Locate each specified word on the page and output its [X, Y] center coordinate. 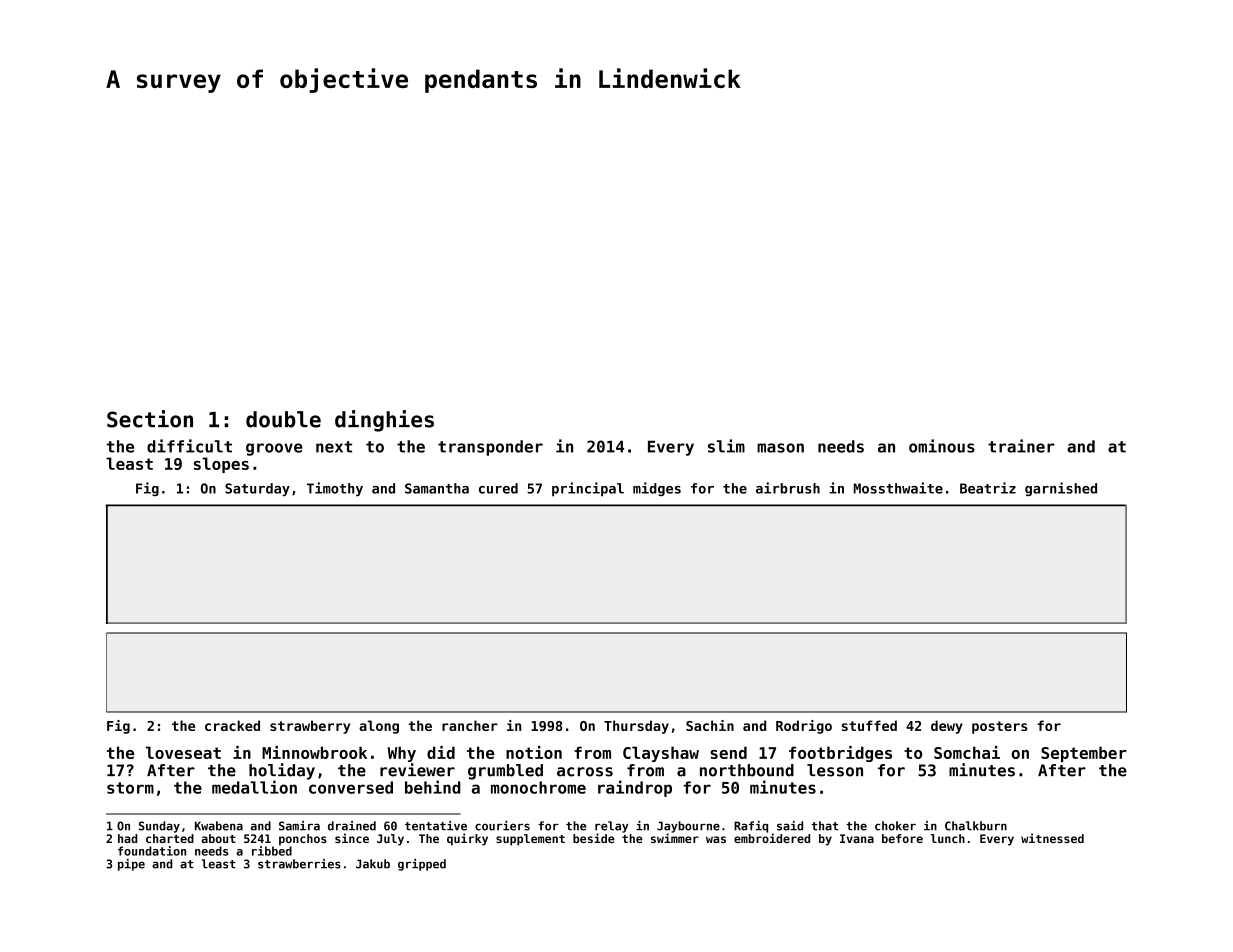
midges [657, 489]
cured [498, 488]
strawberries [299, 864]
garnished [1061, 489]
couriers [502, 826]
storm [130, 788]
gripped [422, 865]
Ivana [857, 838]
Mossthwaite [898, 488]
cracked [232, 725]
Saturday [257, 489]
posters [1000, 727]
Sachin [710, 725]
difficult [189, 446]
